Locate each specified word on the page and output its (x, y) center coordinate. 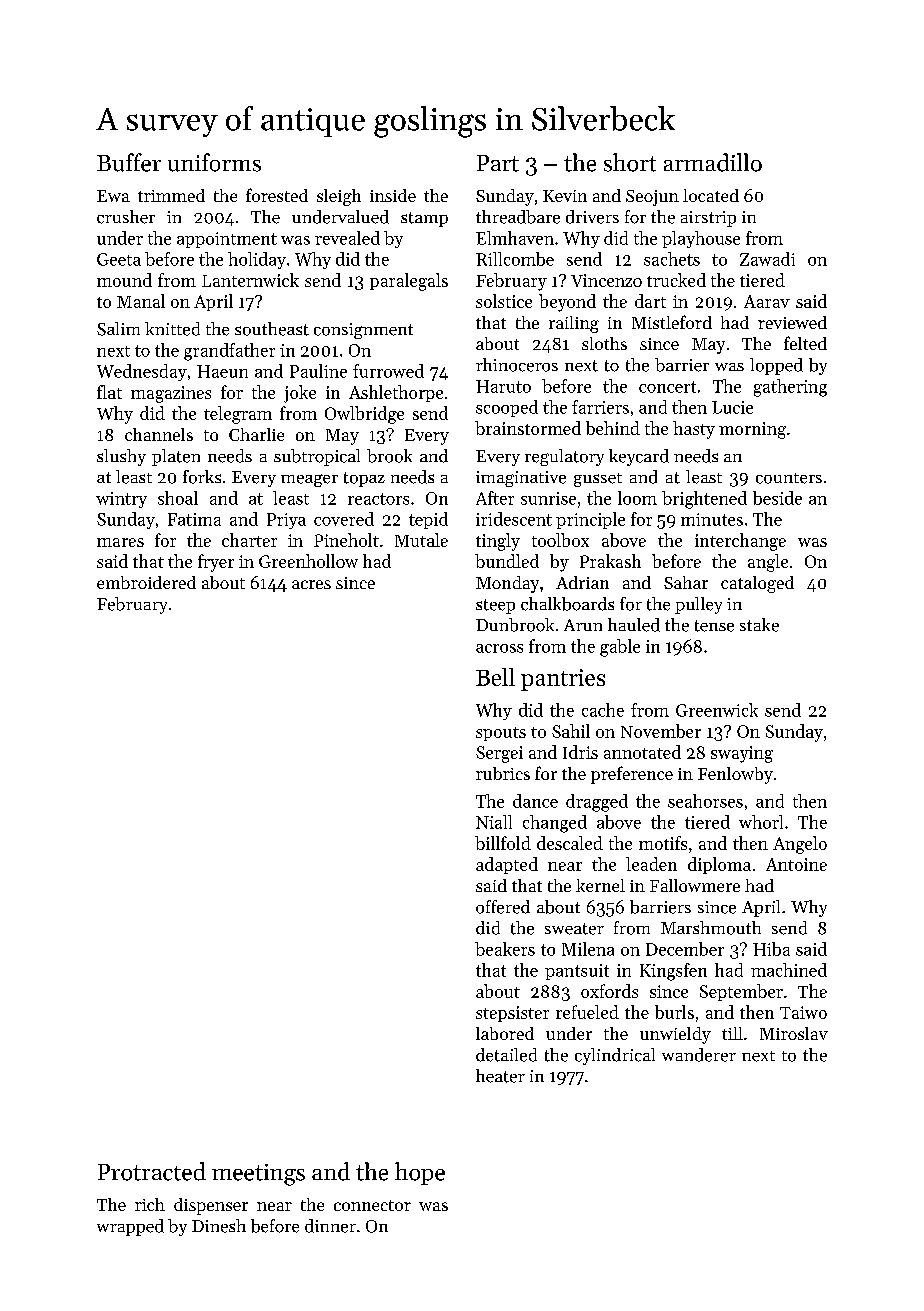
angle (768, 563)
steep (495, 606)
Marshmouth (711, 928)
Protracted (152, 1171)
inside (393, 195)
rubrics (503, 773)
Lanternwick (250, 280)
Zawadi (767, 259)
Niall (494, 822)
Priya (286, 521)
